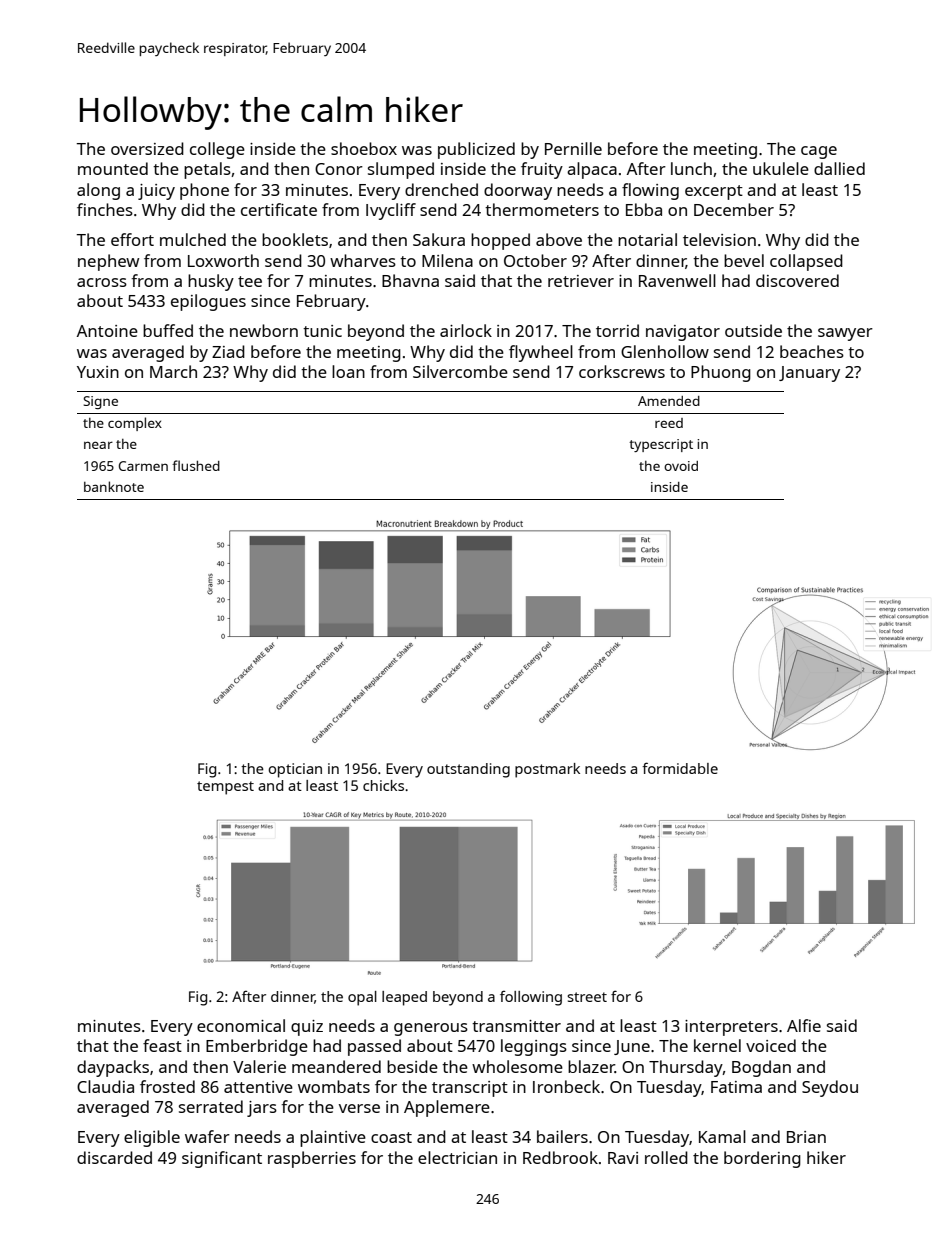  Describe the element at coordinates (547, 770) in the document. I see `postmark` at that location.
